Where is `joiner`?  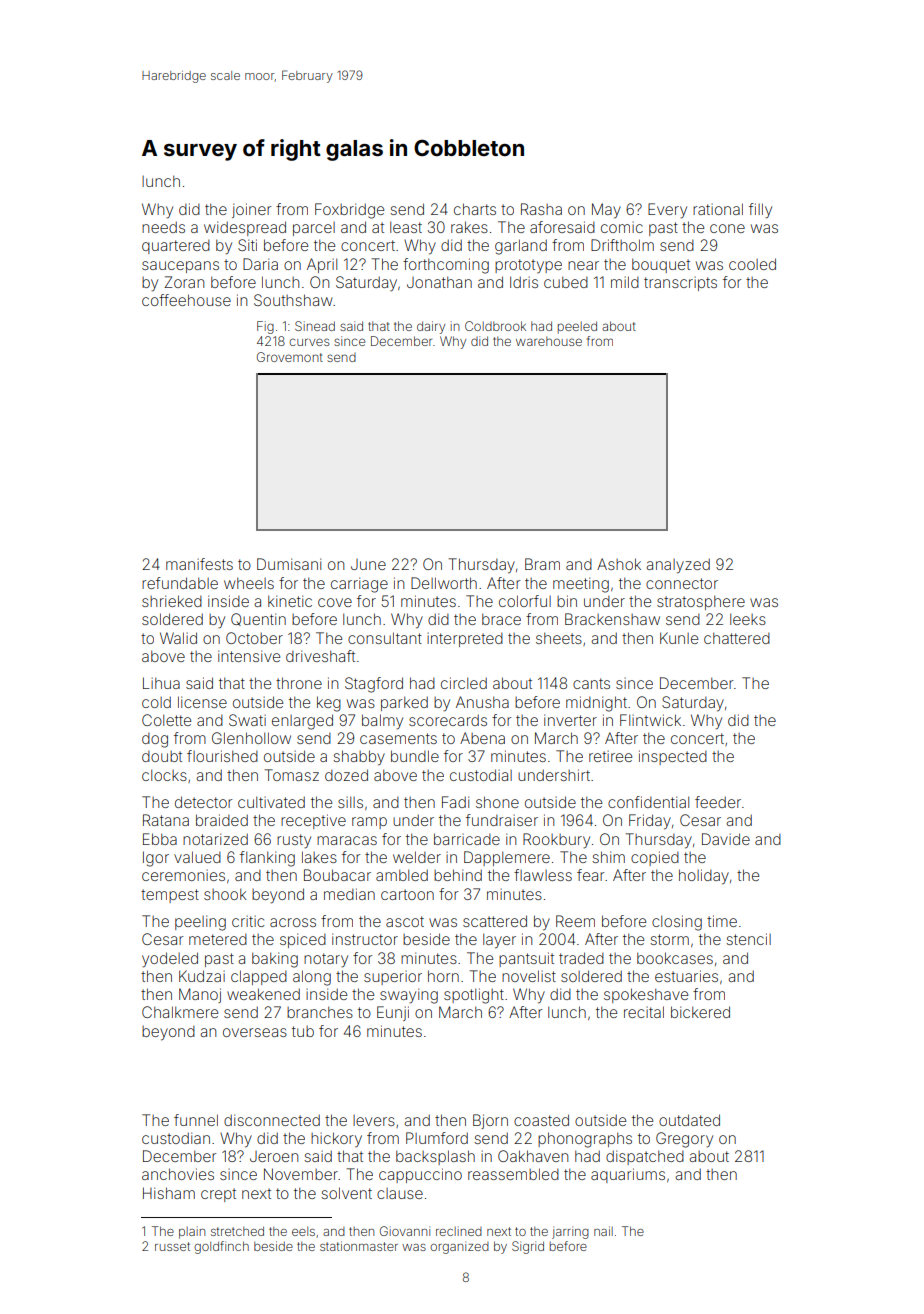
joiner is located at coordinates (251, 210).
